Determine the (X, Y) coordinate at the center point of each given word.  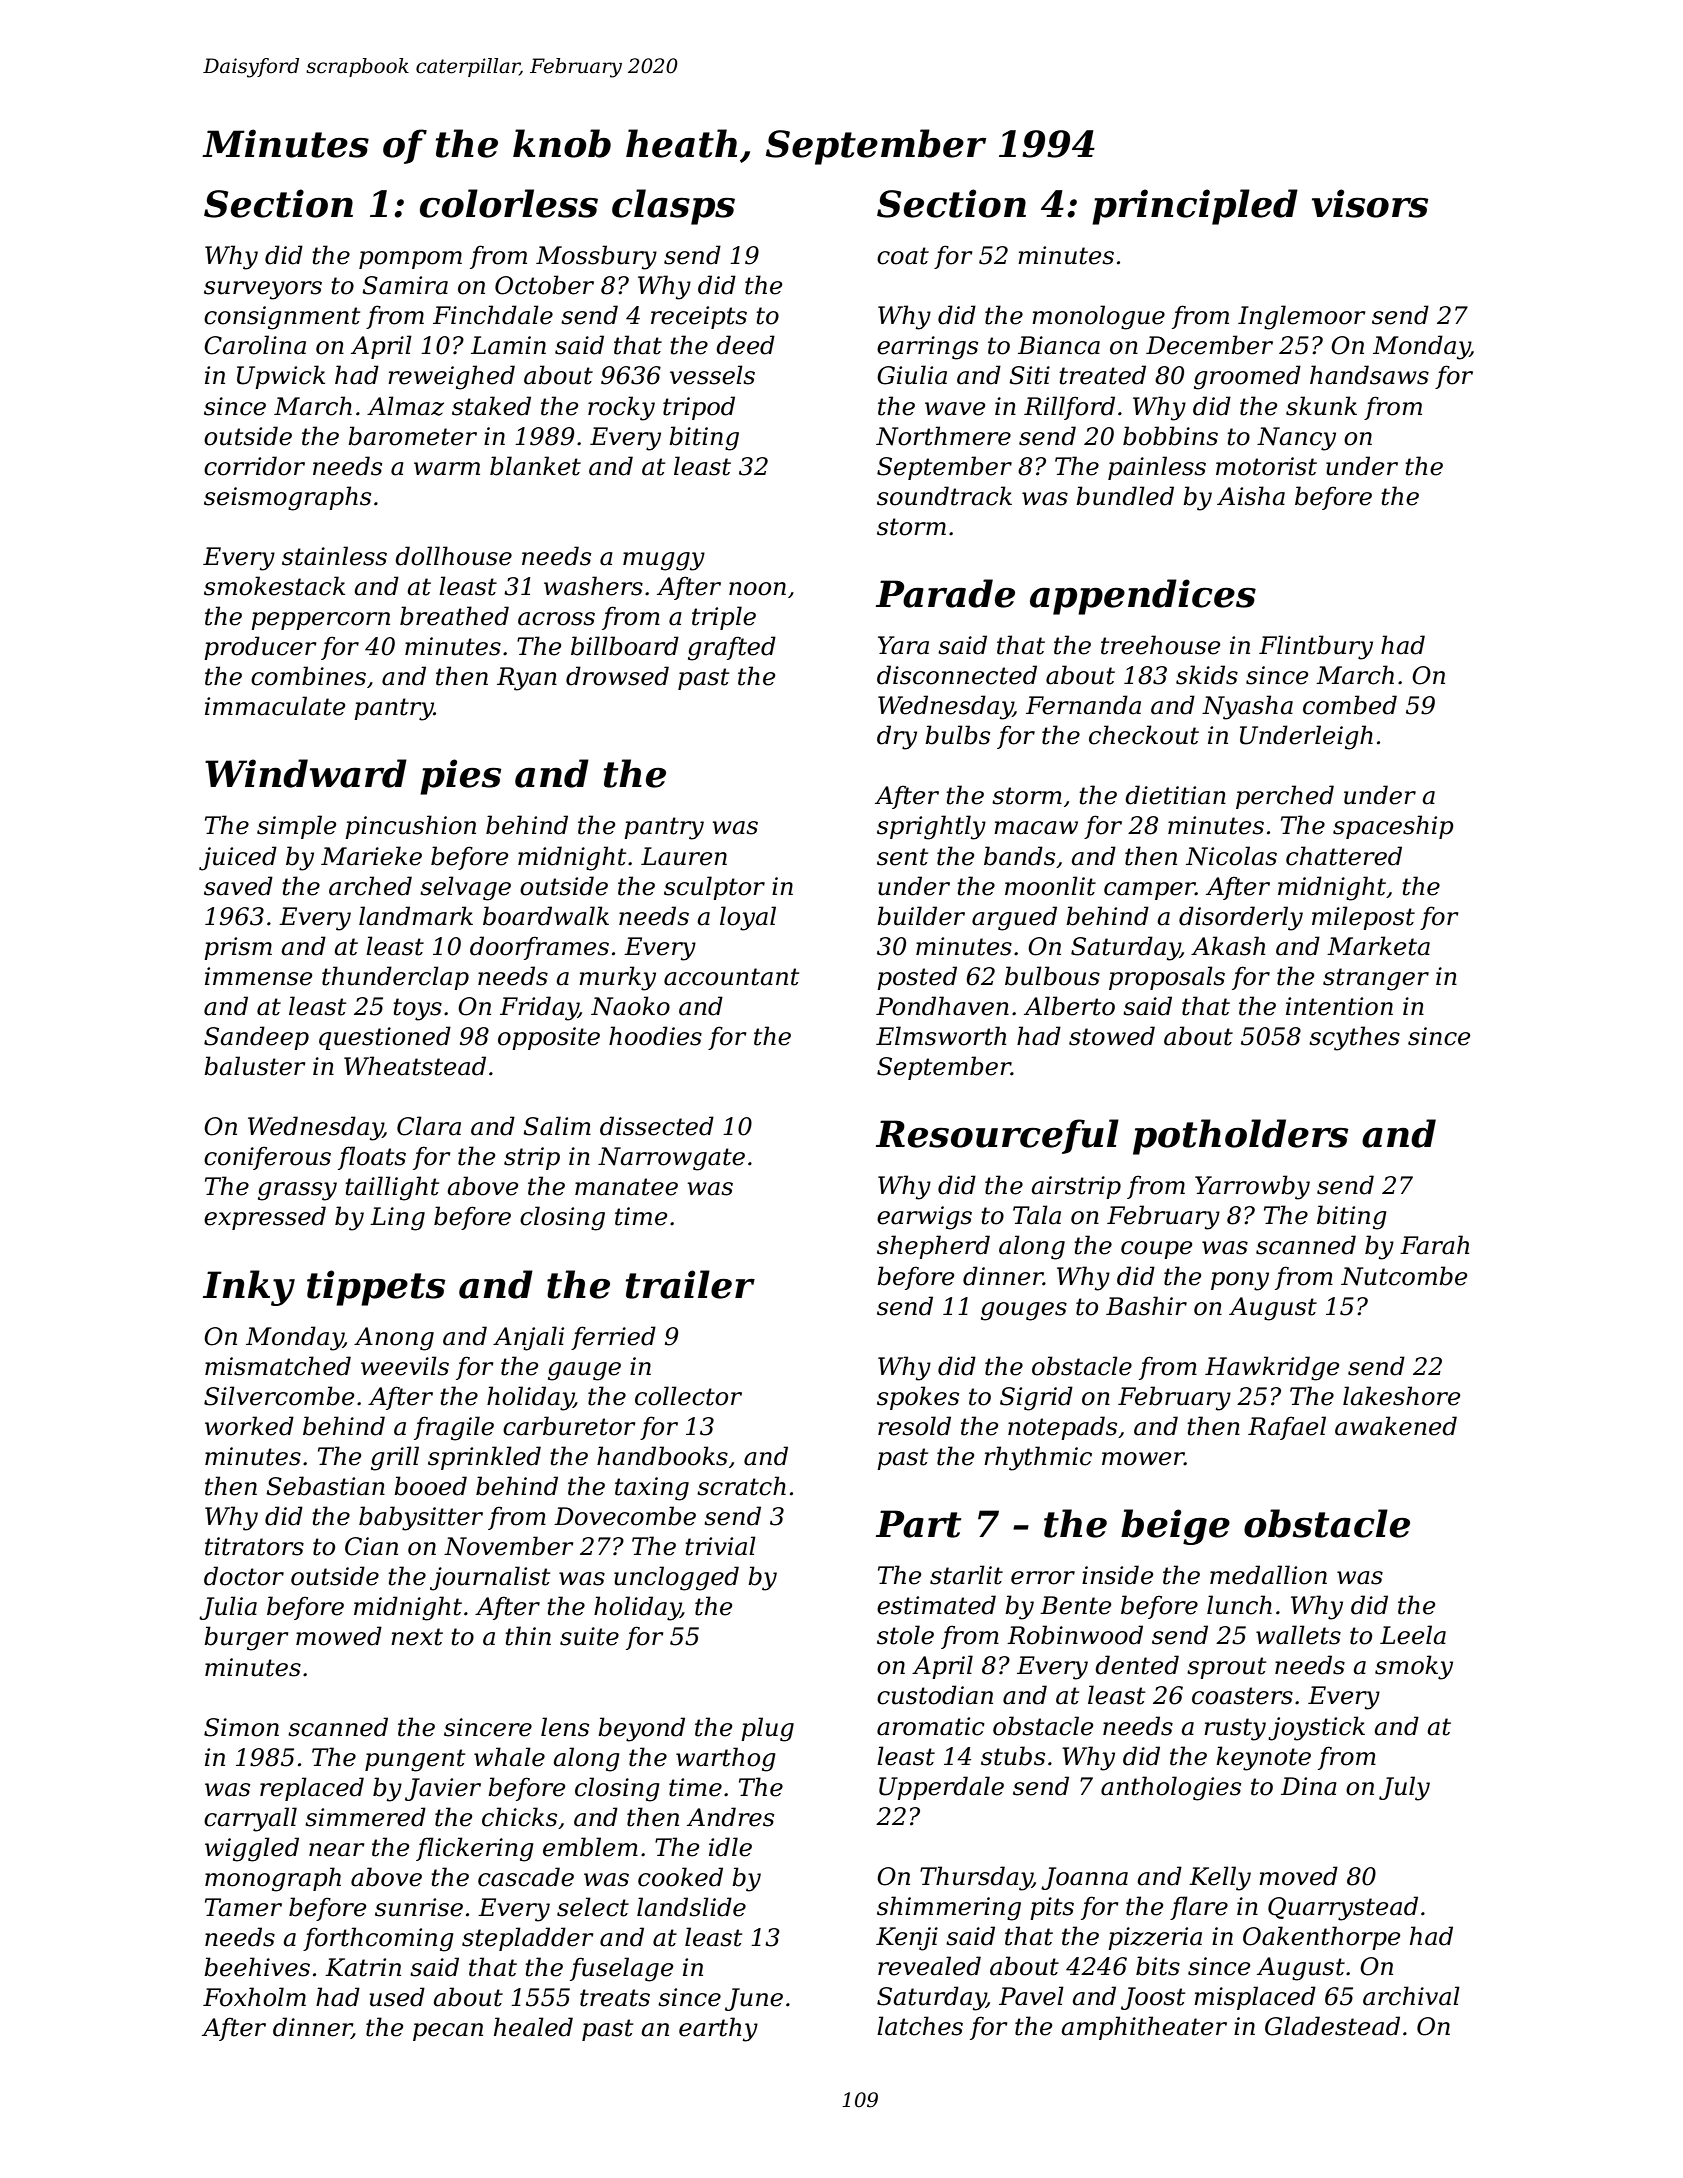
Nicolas (1231, 856)
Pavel (1031, 1996)
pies (460, 777)
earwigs (924, 1218)
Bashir (1146, 1306)
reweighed (451, 377)
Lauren (684, 856)
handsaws (1369, 375)
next (417, 1637)
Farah (1434, 1245)
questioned (385, 1038)
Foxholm (254, 1997)
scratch (741, 1486)
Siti (1029, 375)
